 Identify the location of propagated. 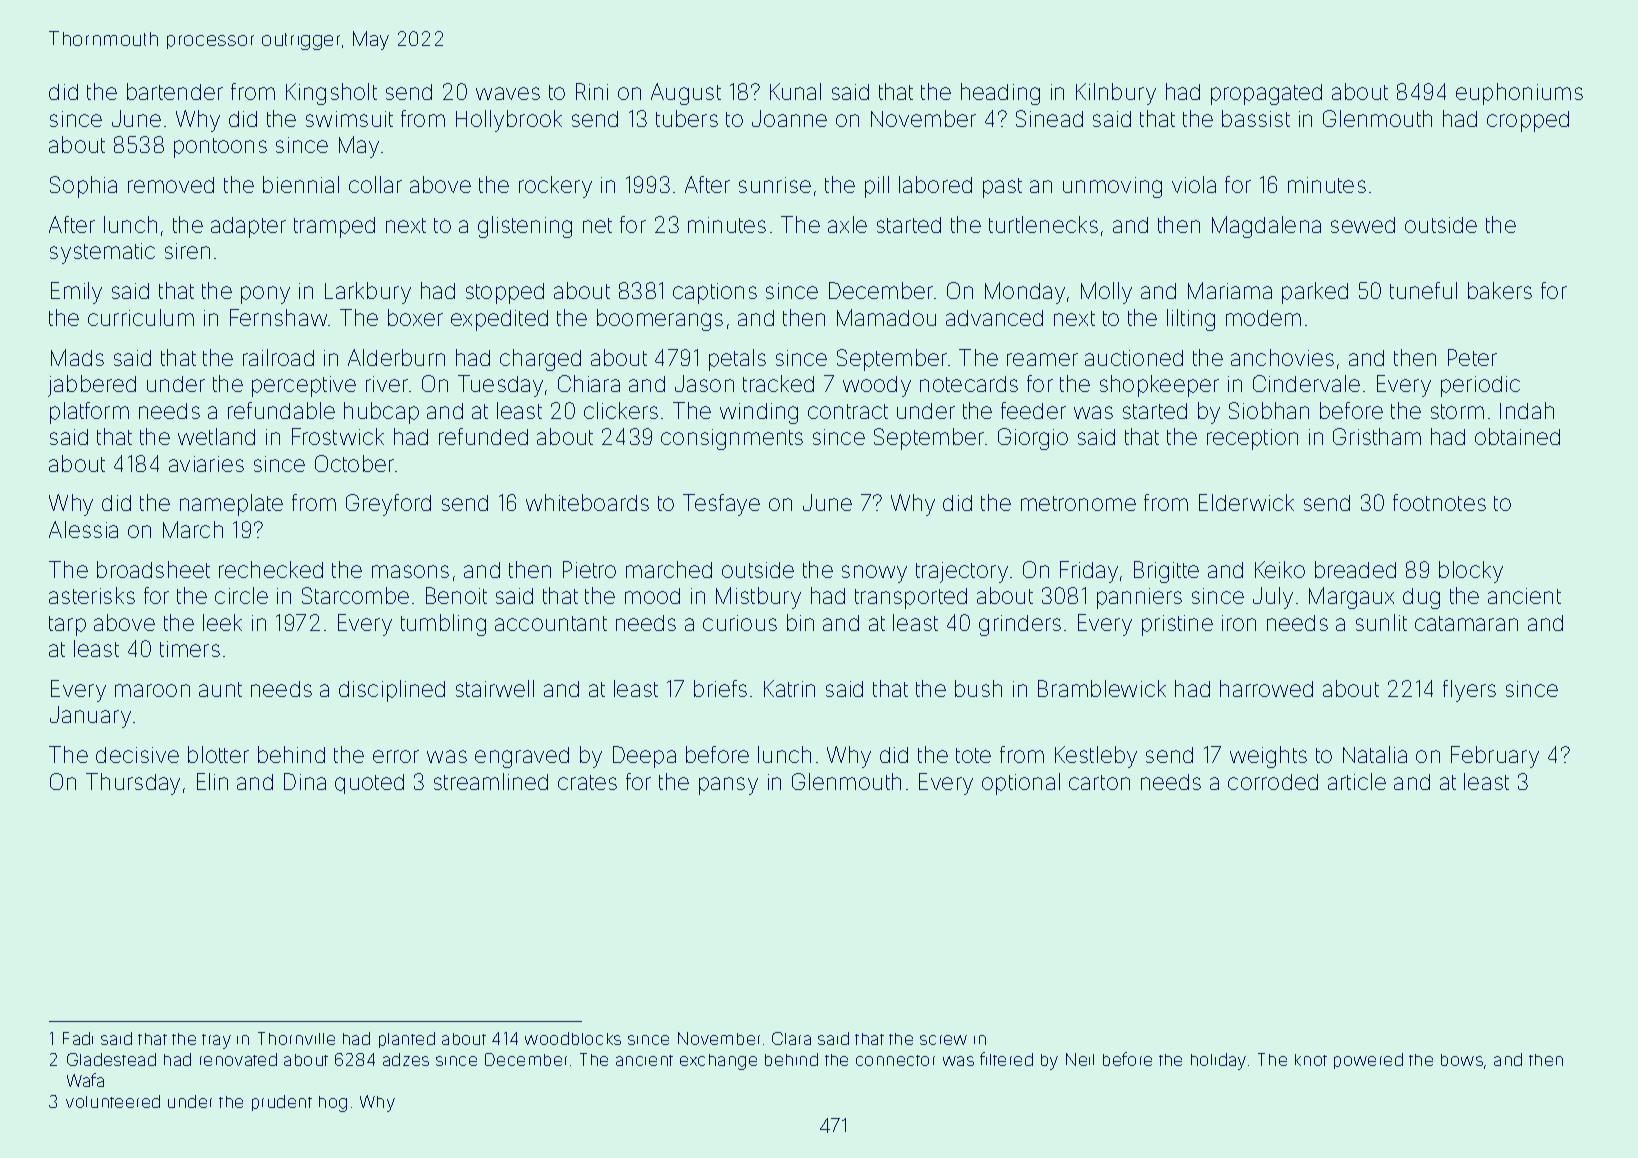
(1266, 94).
